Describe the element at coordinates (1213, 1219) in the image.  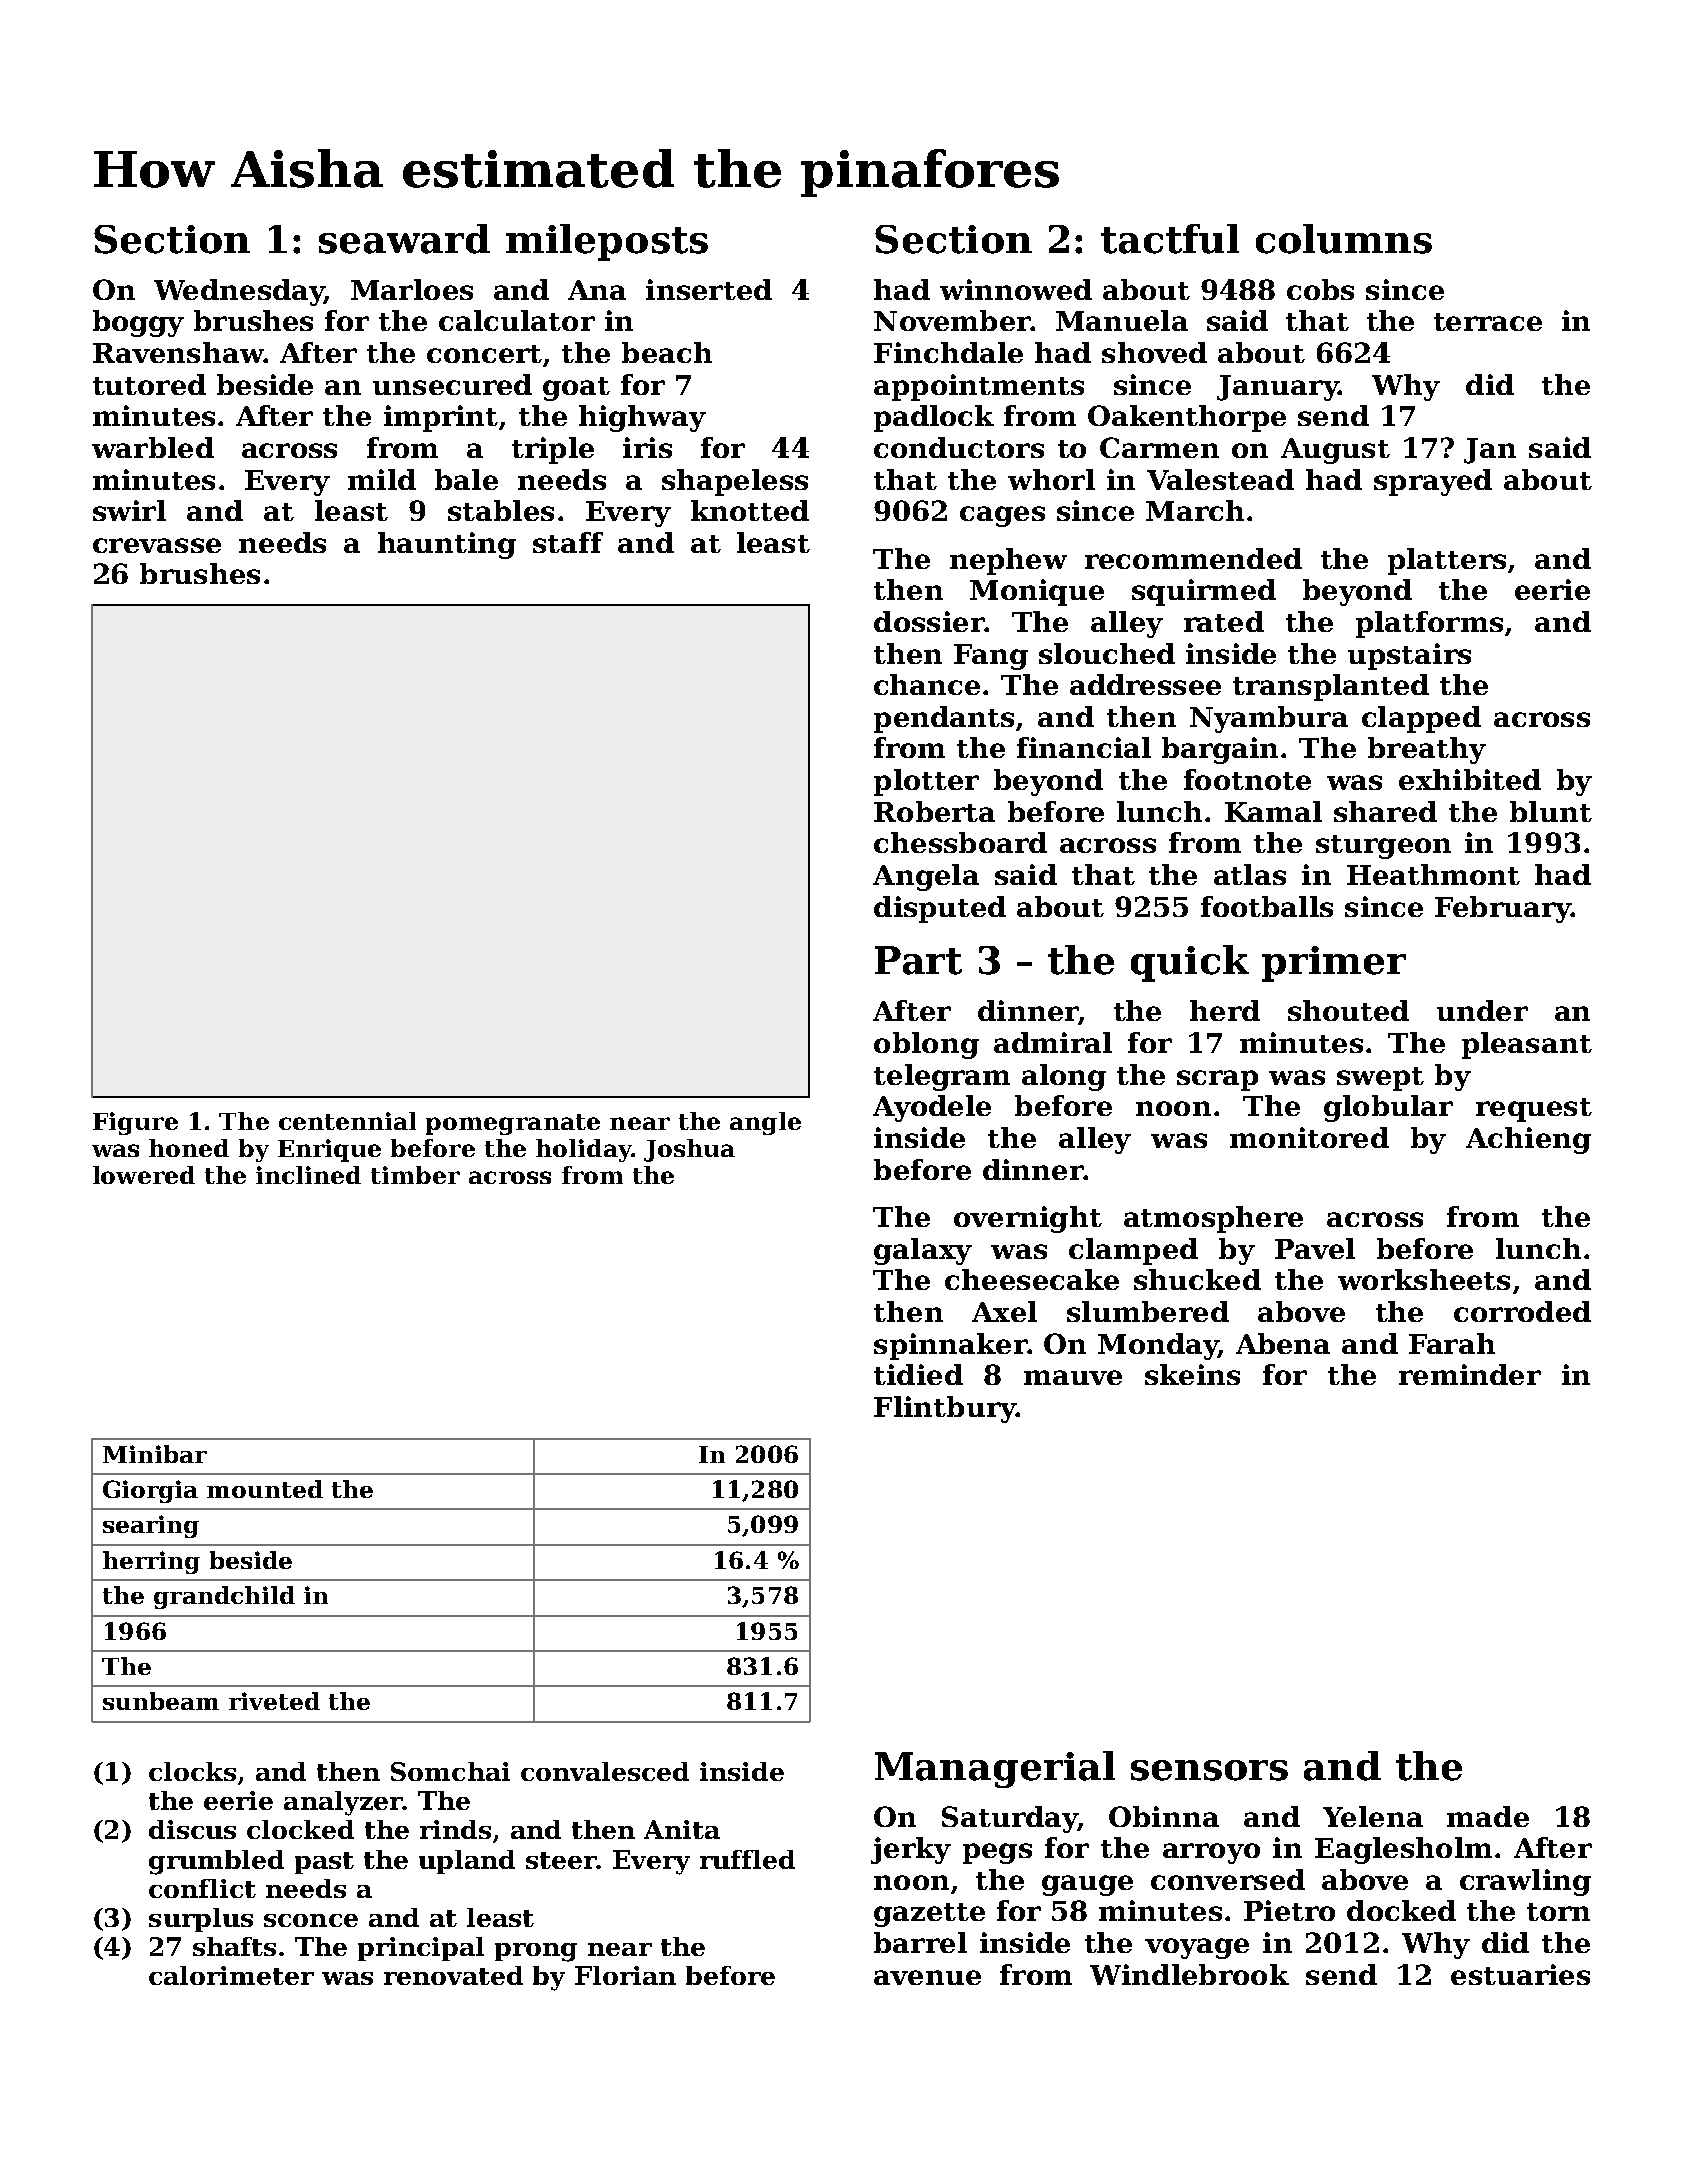
I see `atmosphere` at that location.
